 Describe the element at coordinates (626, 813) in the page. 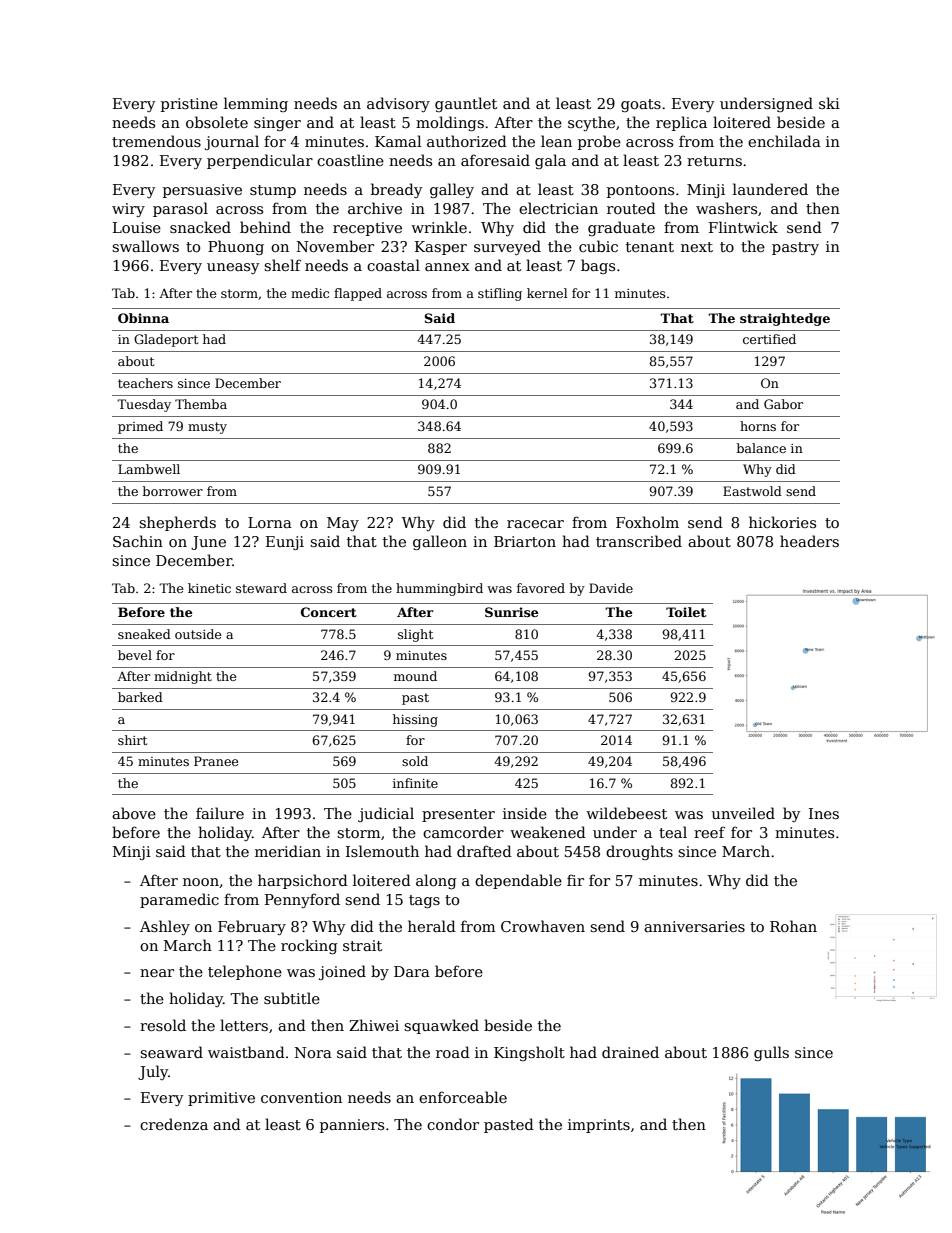

I see `wildebeest` at that location.
